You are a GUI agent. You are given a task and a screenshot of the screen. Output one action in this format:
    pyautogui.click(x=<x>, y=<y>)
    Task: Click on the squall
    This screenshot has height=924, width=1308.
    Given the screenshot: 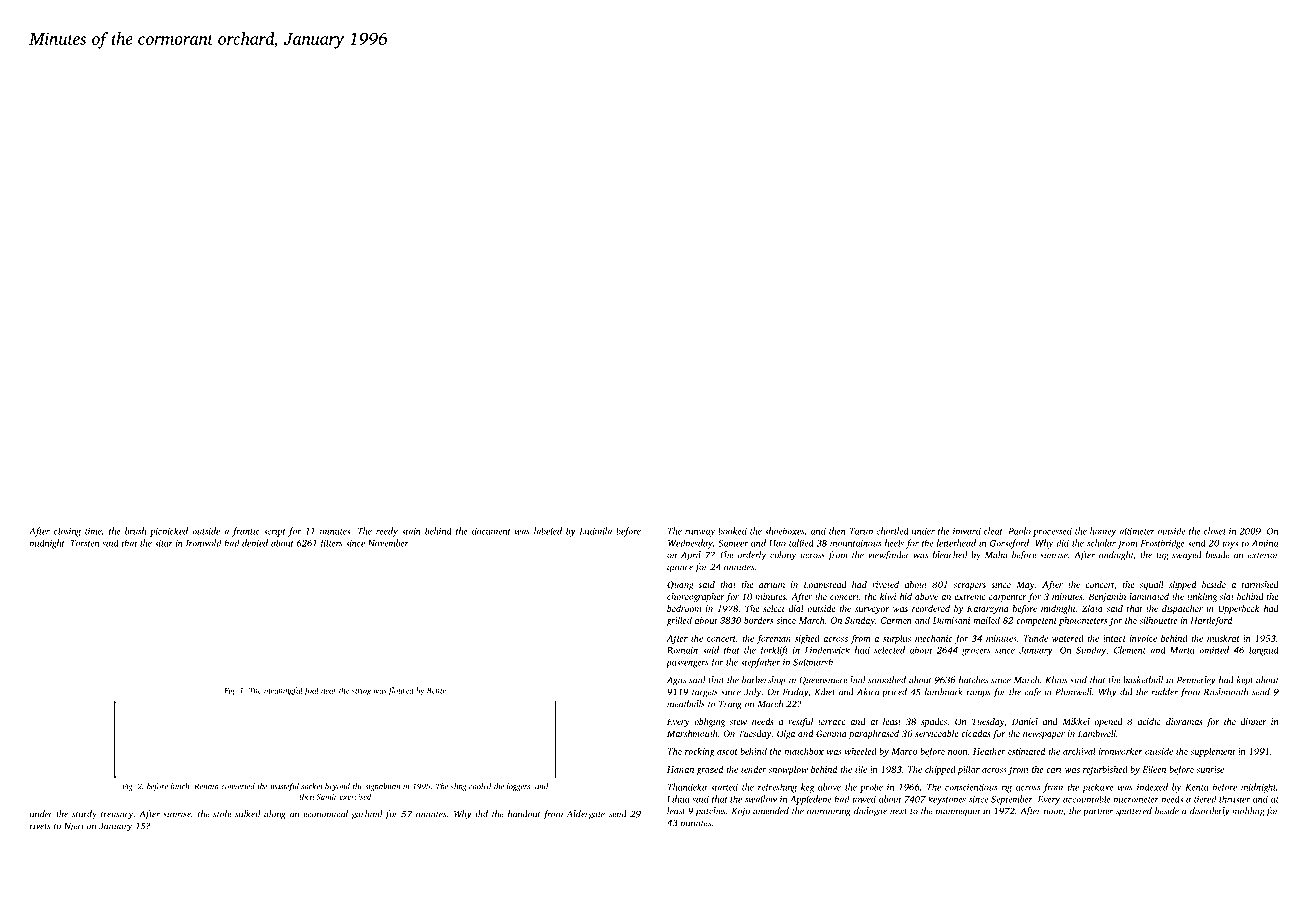 What is the action you would take?
    pyautogui.click(x=1152, y=585)
